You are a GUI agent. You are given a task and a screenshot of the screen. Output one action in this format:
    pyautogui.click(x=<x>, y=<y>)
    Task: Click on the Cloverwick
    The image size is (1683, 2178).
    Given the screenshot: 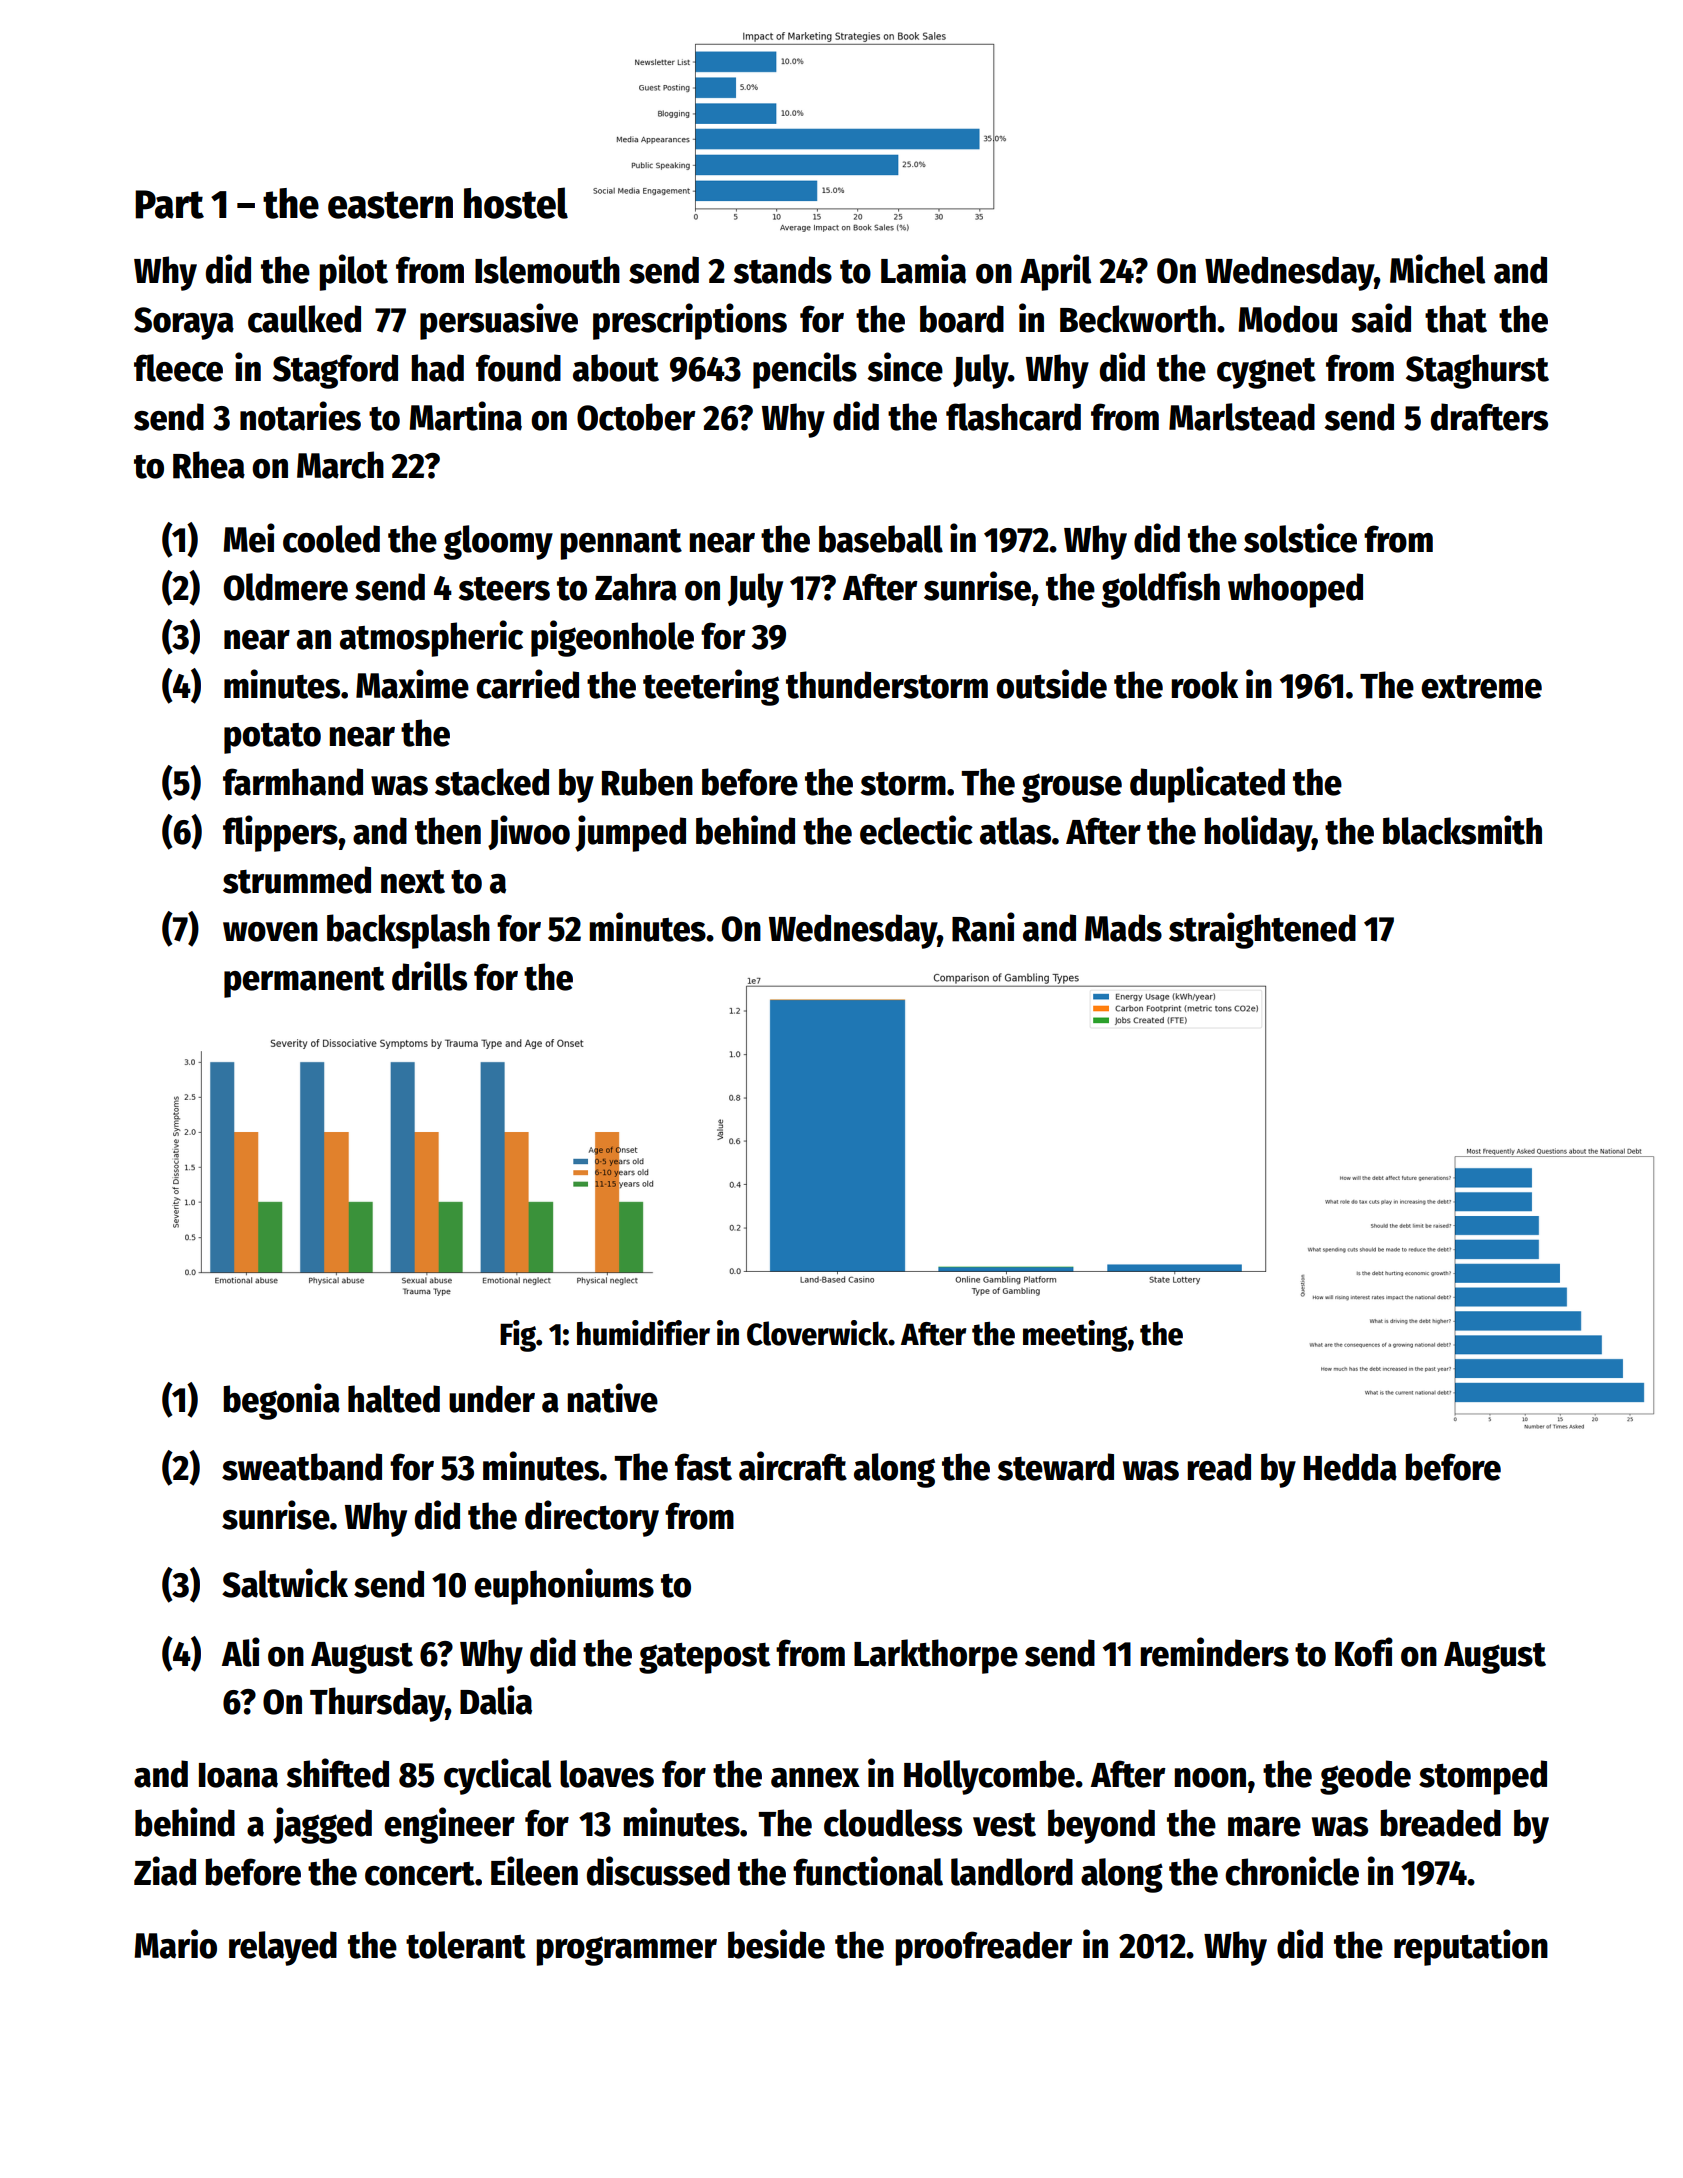 What is the action you would take?
    pyautogui.click(x=817, y=1333)
